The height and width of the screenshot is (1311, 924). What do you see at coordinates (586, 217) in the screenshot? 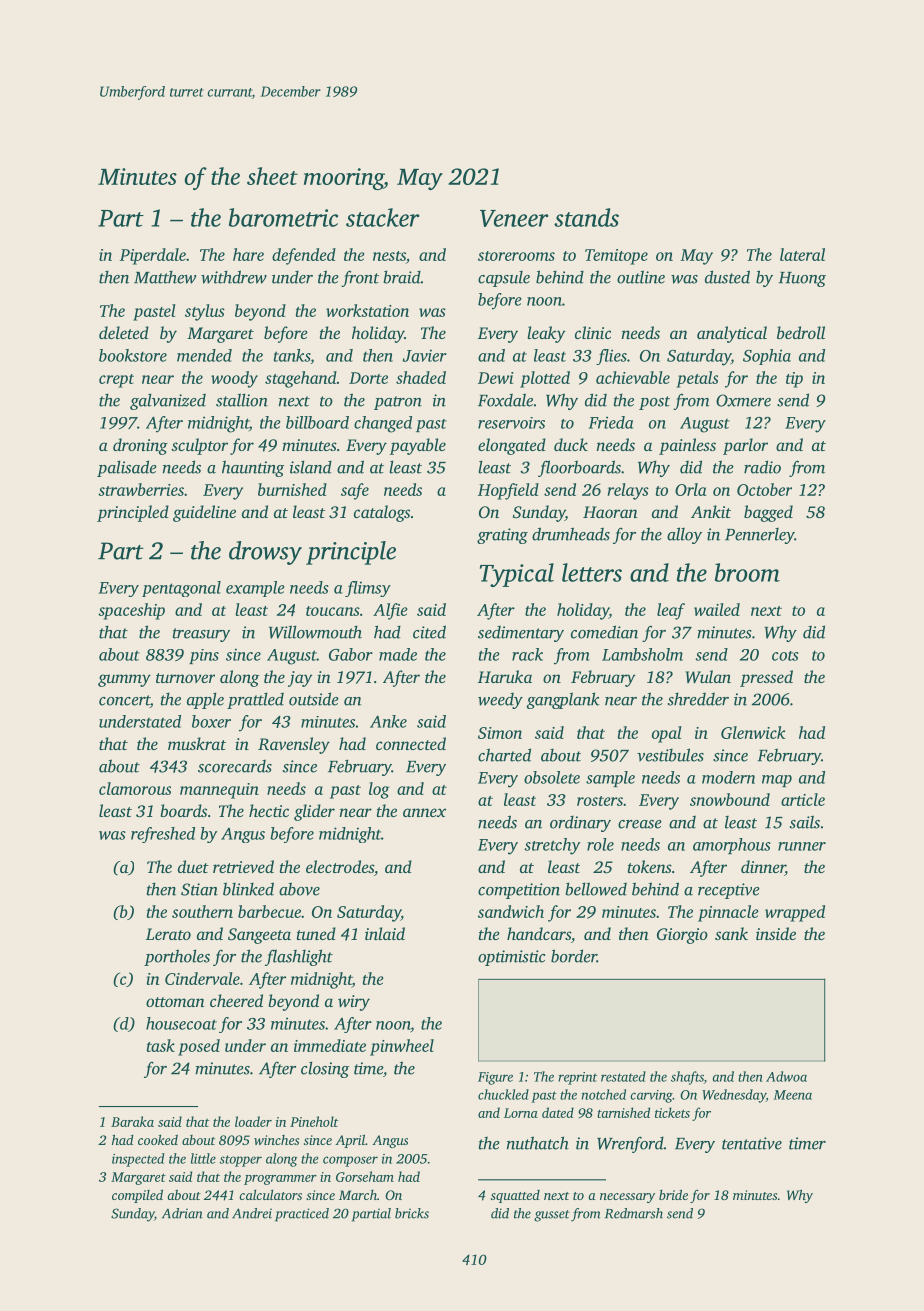
I see `stands` at bounding box center [586, 217].
